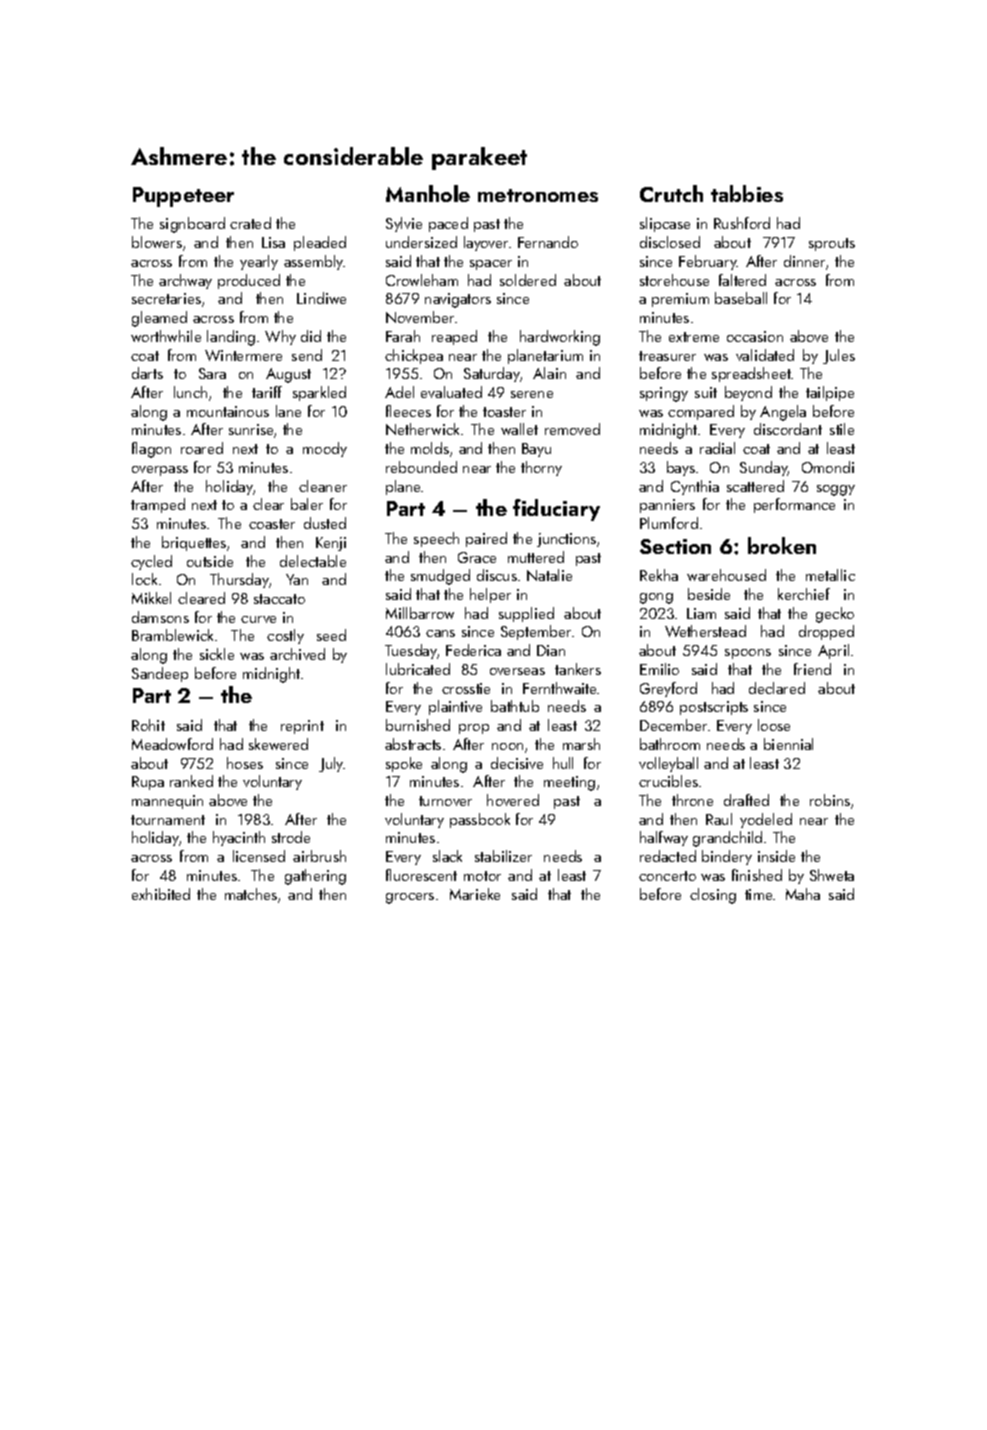 This screenshot has width=987, height=1430. I want to click on pleaded, so click(320, 243).
